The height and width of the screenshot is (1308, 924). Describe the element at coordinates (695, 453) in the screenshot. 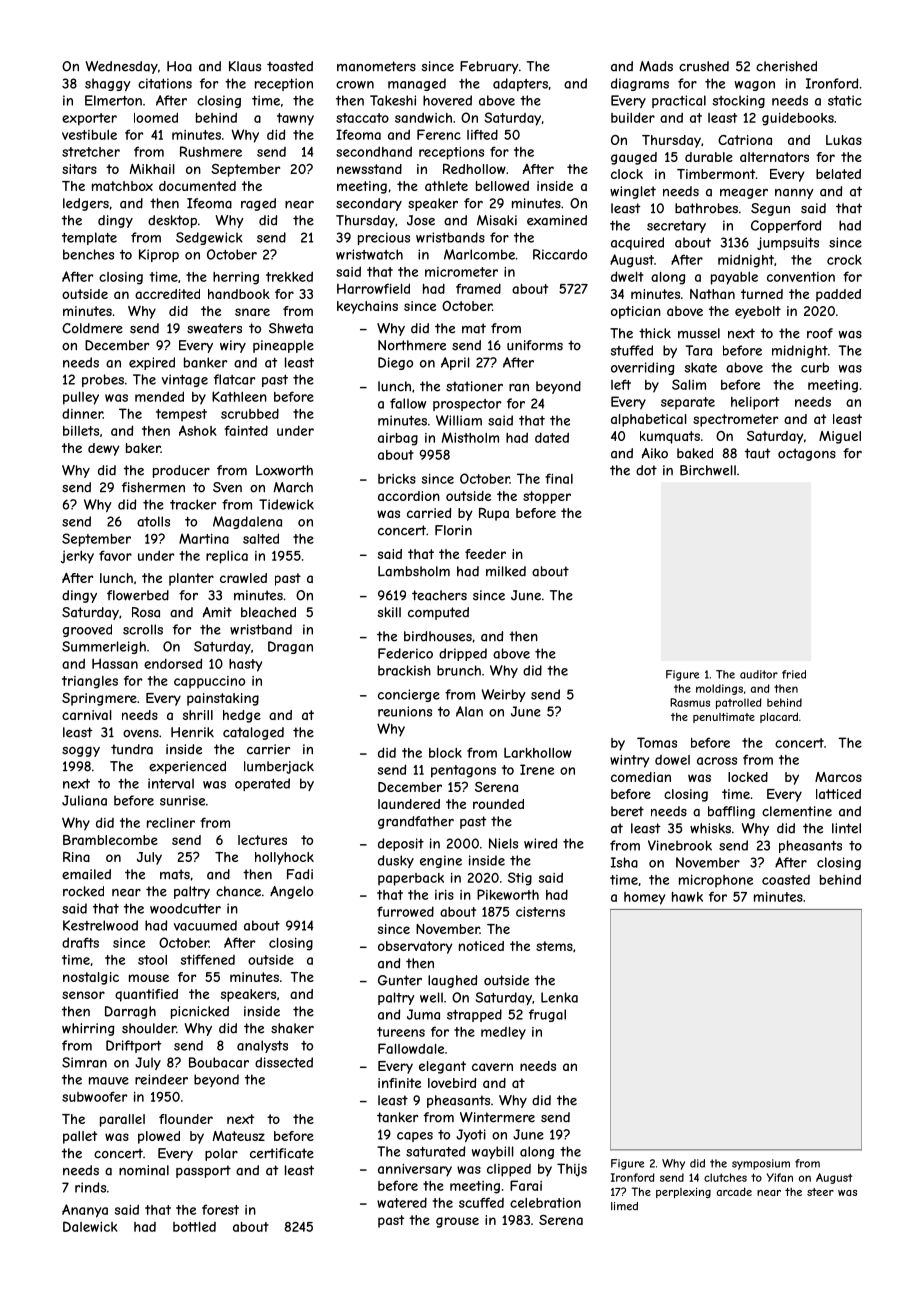

I see `baked` at that location.
